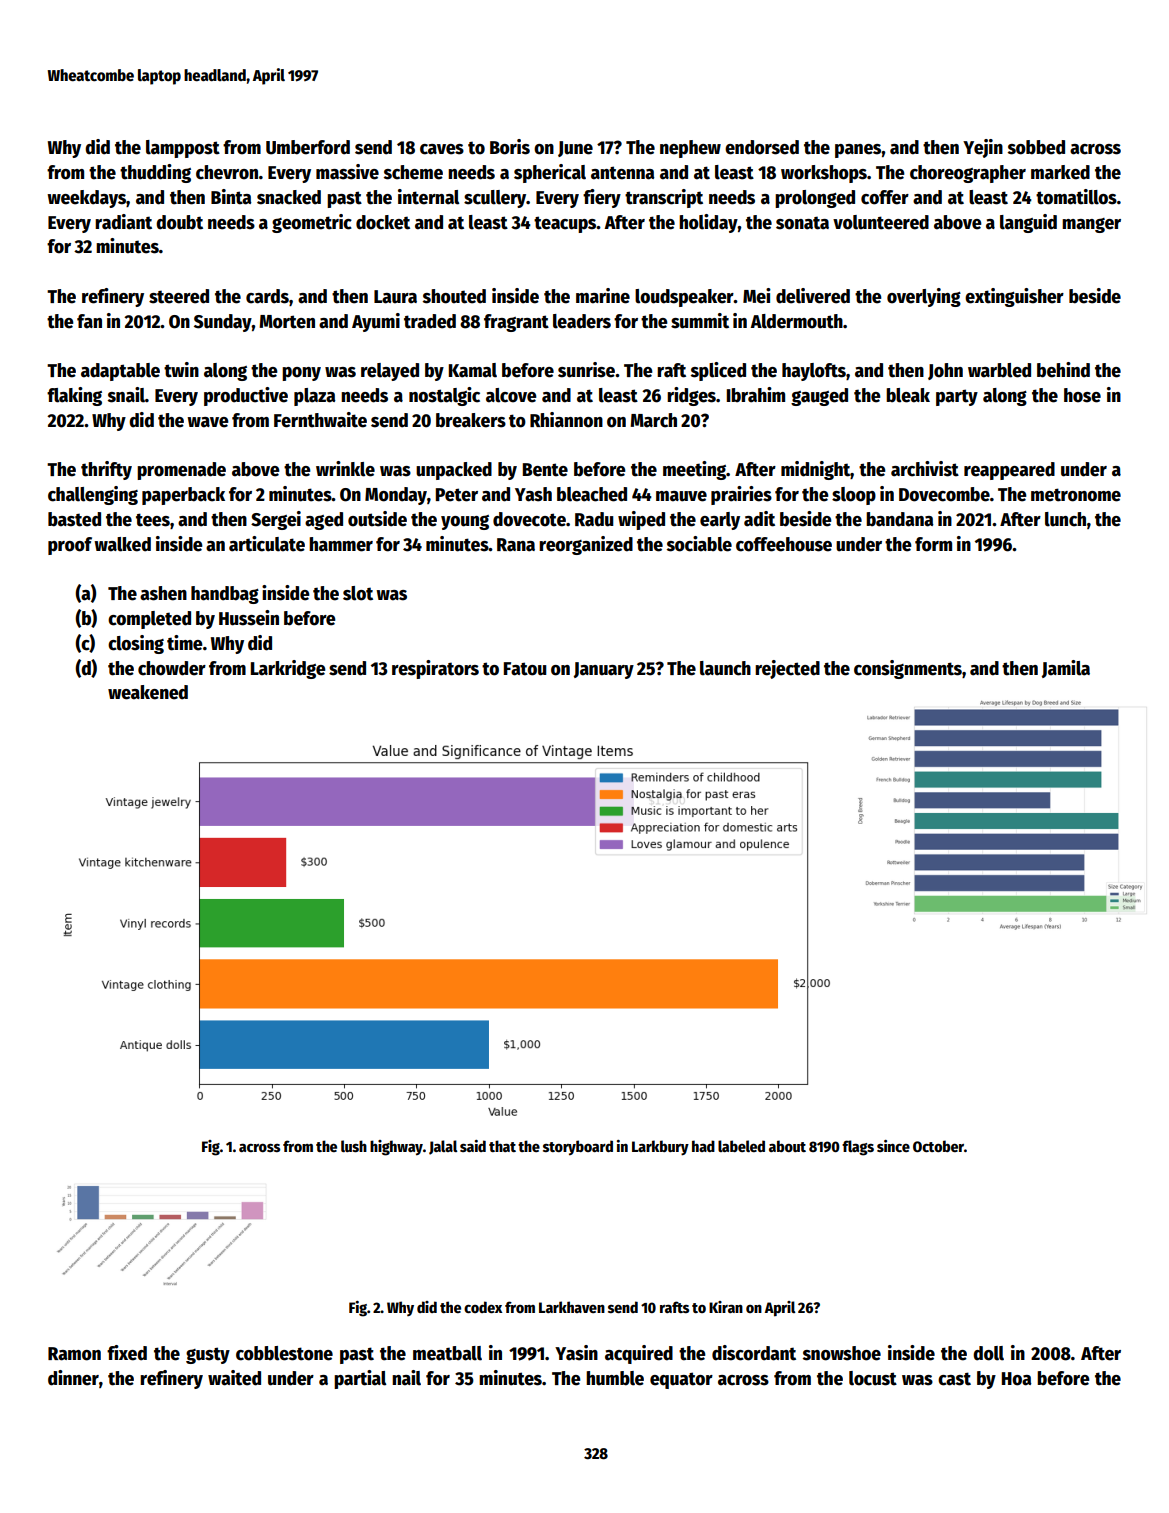 Image resolution: width=1169 pixels, height=1513 pixels. I want to click on meatball, so click(447, 1353).
